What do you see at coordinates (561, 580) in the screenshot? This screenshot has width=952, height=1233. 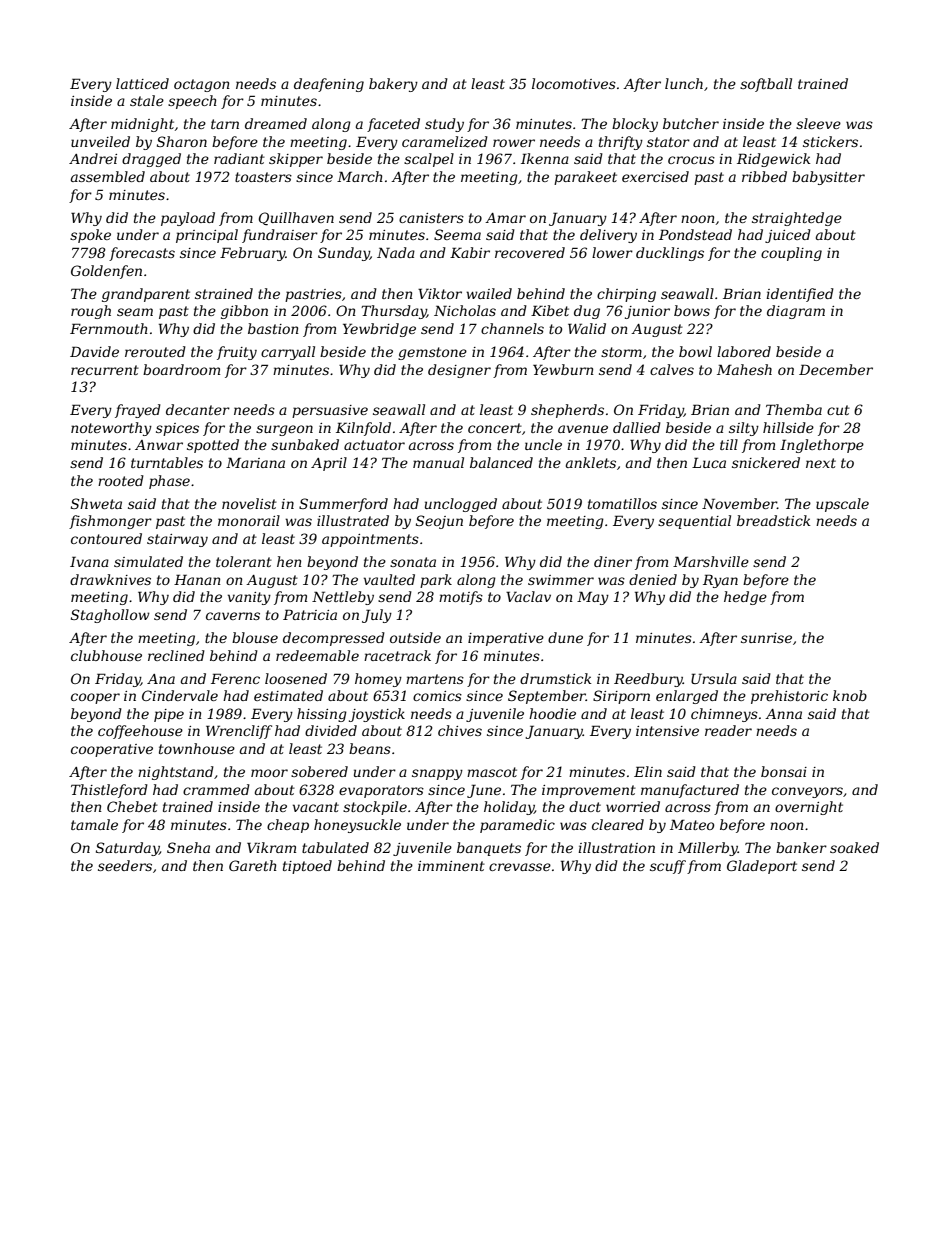 I see `swimmer` at bounding box center [561, 580].
